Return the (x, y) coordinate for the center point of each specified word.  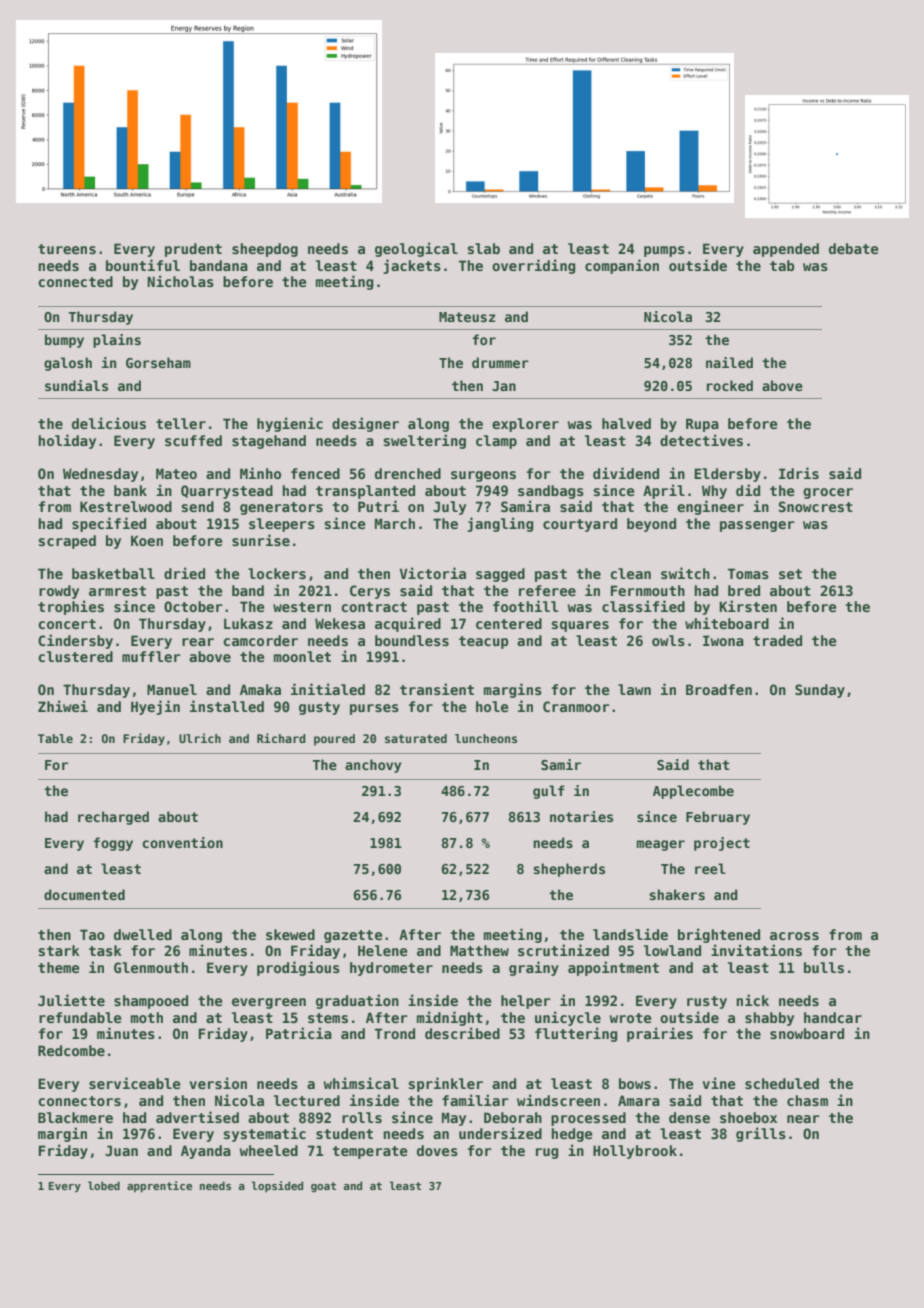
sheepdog (265, 250)
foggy (113, 844)
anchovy (373, 766)
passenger (757, 526)
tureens (67, 249)
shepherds (569, 870)
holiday (67, 441)
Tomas (748, 573)
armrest (117, 591)
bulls (824, 967)
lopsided (277, 1186)
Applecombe (693, 792)
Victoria (433, 573)
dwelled (143, 934)
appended (786, 250)
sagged (500, 575)
